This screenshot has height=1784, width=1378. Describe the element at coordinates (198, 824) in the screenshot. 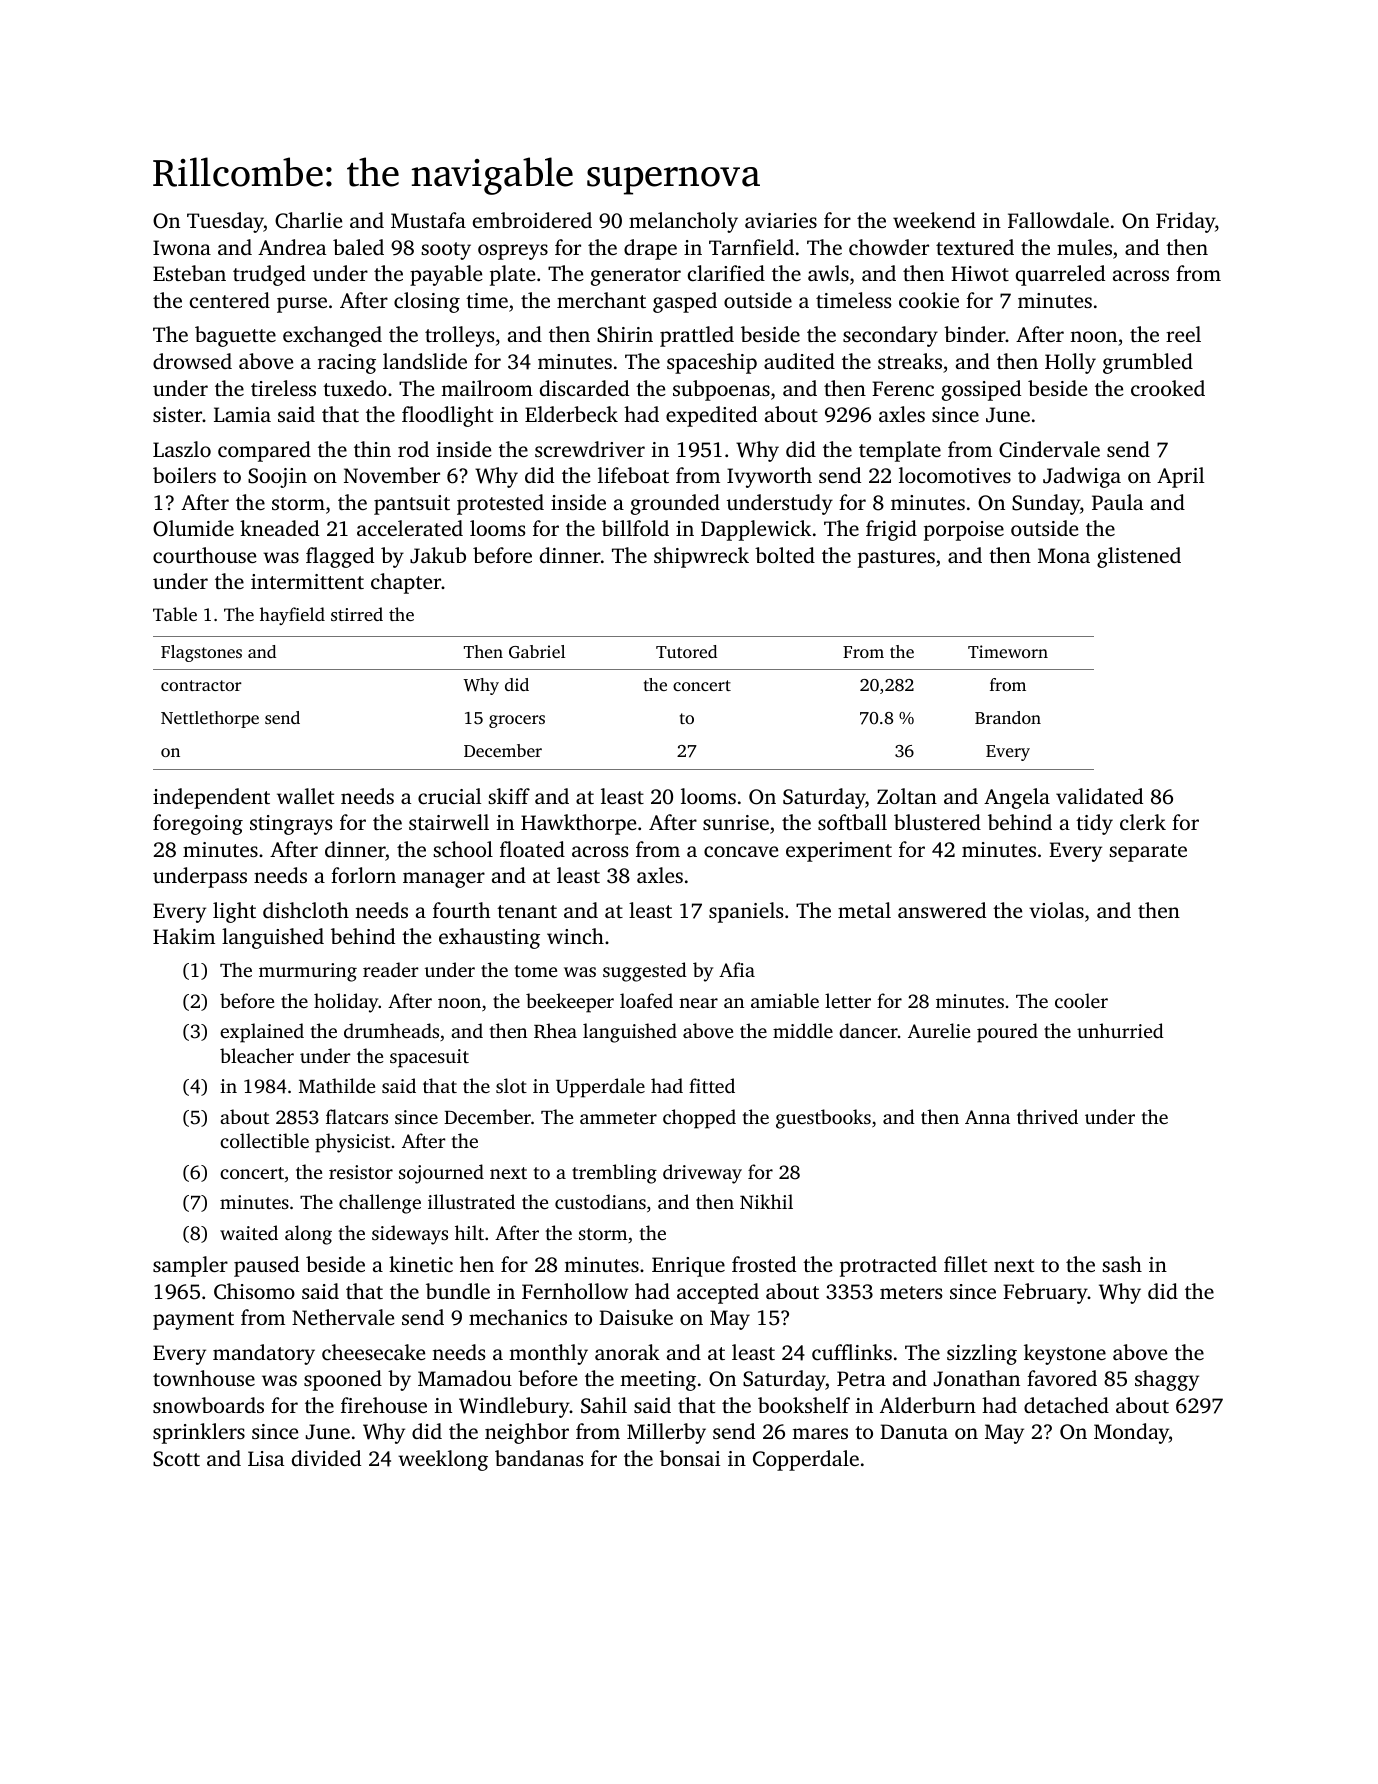

I see `foregoing` at that location.
